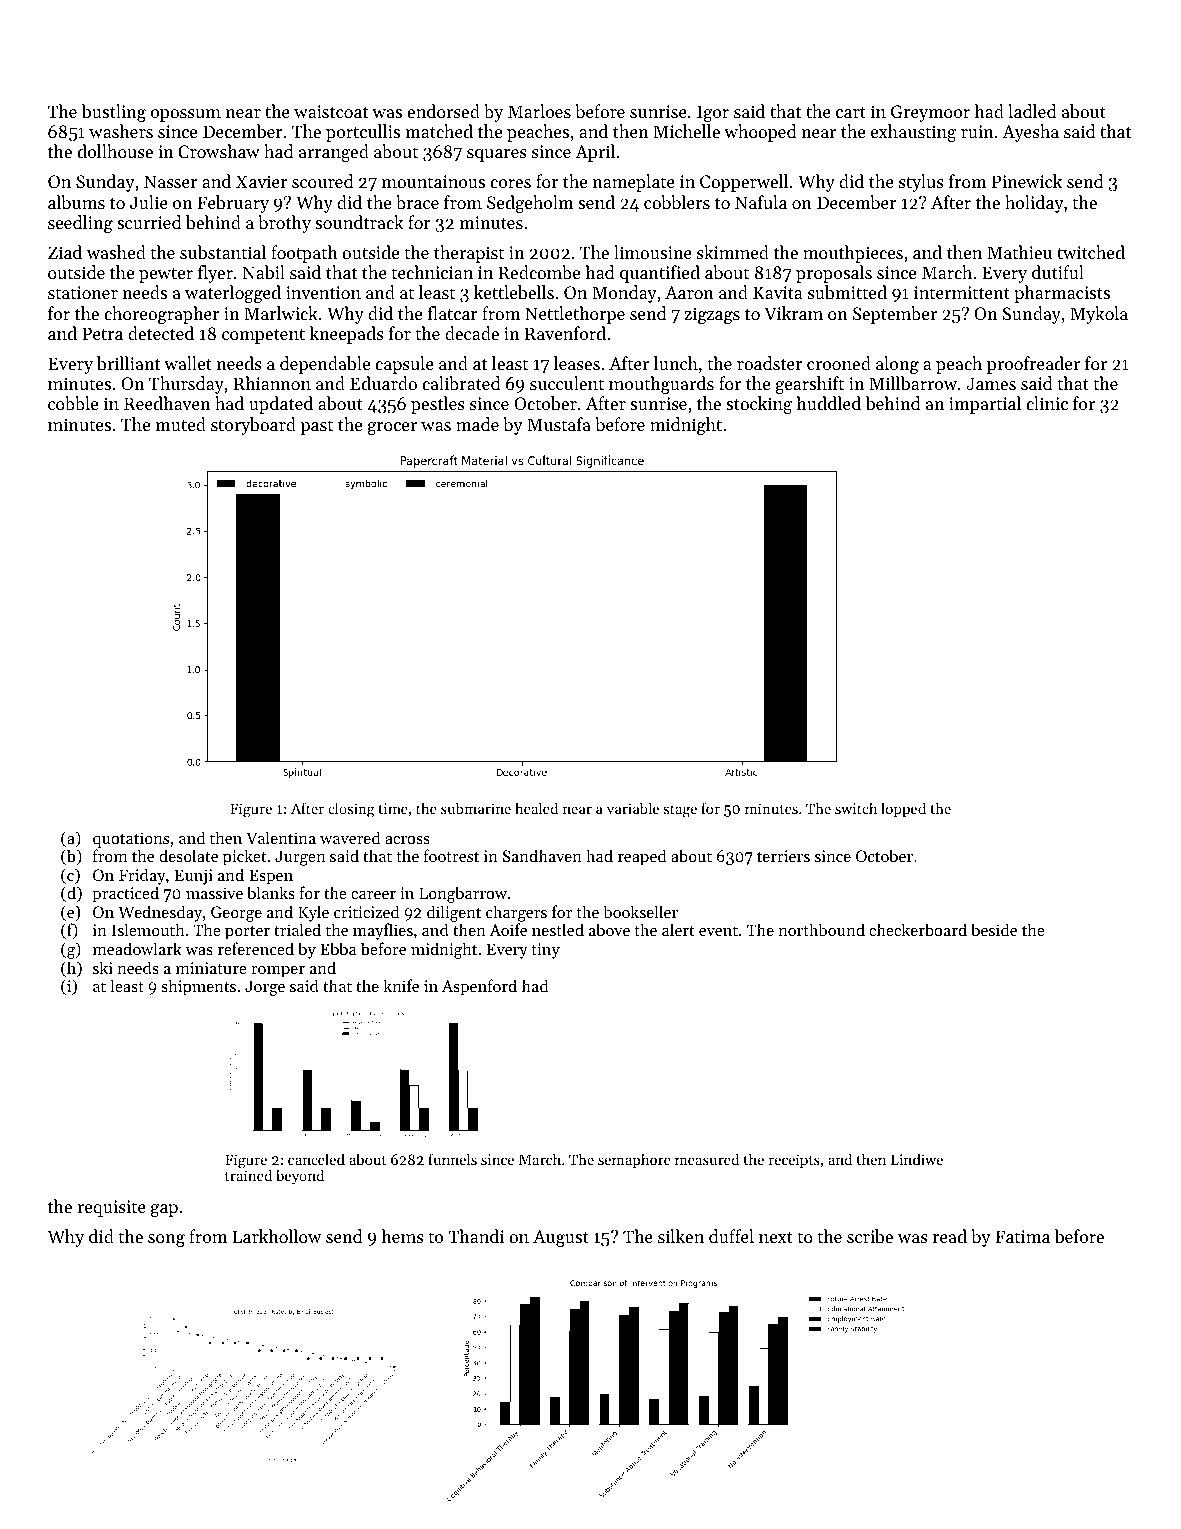 This screenshot has width=1181, height=1529. What do you see at coordinates (903, 809) in the screenshot?
I see `lopped` at bounding box center [903, 809].
